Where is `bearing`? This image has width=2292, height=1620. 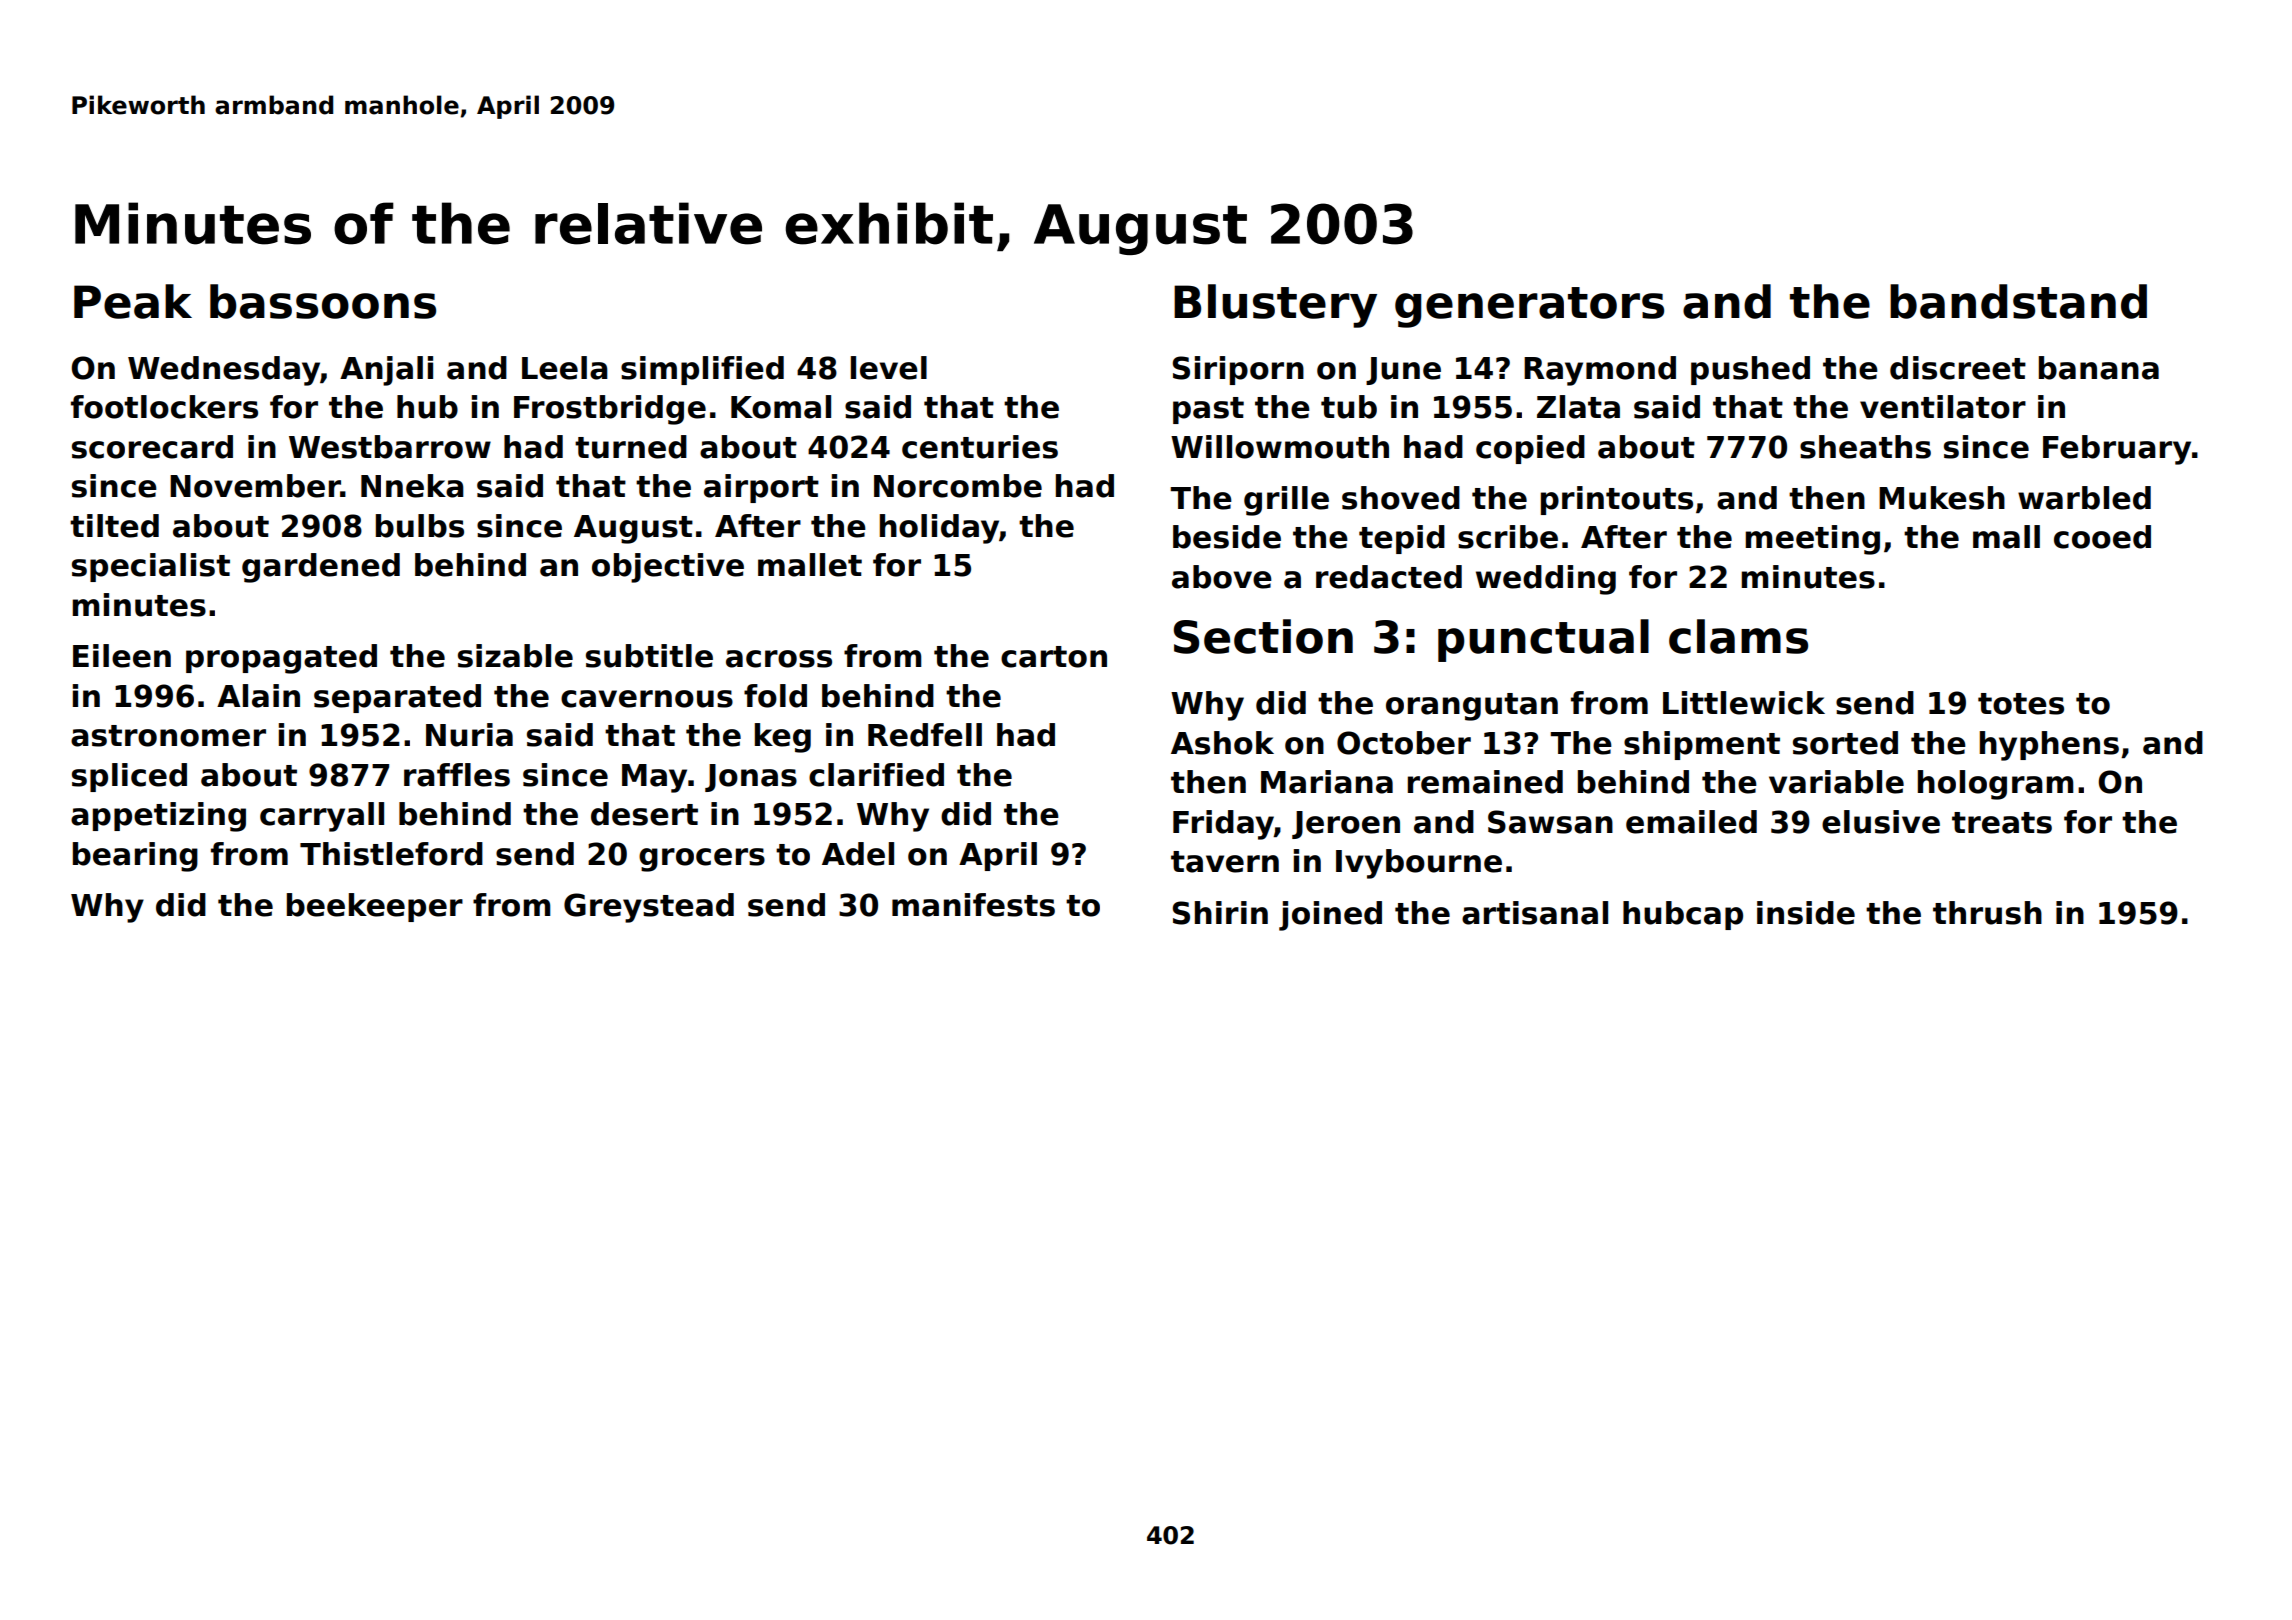 bearing is located at coordinates (135, 857).
